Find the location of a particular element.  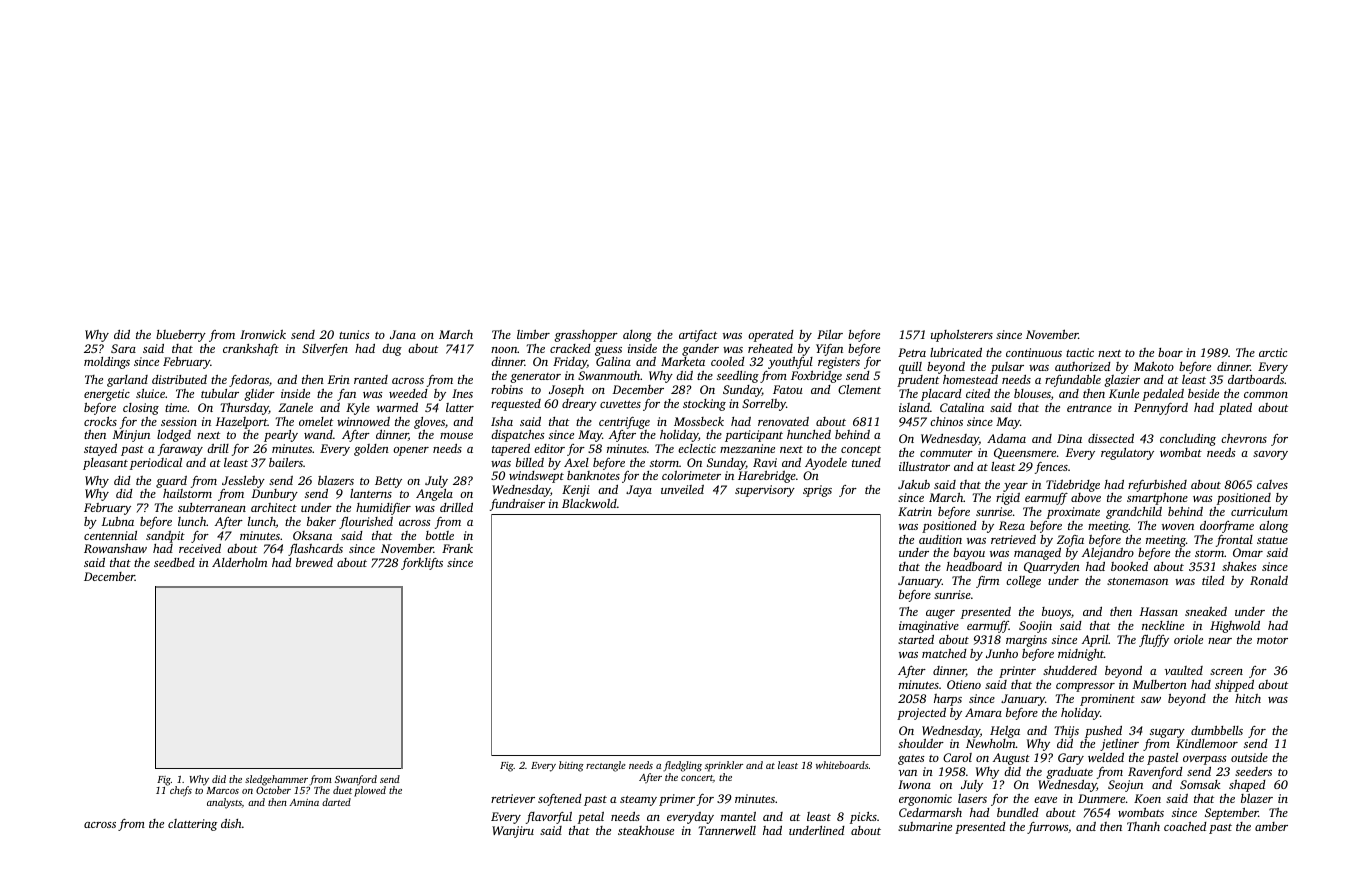

limber is located at coordinates (533, 334).
